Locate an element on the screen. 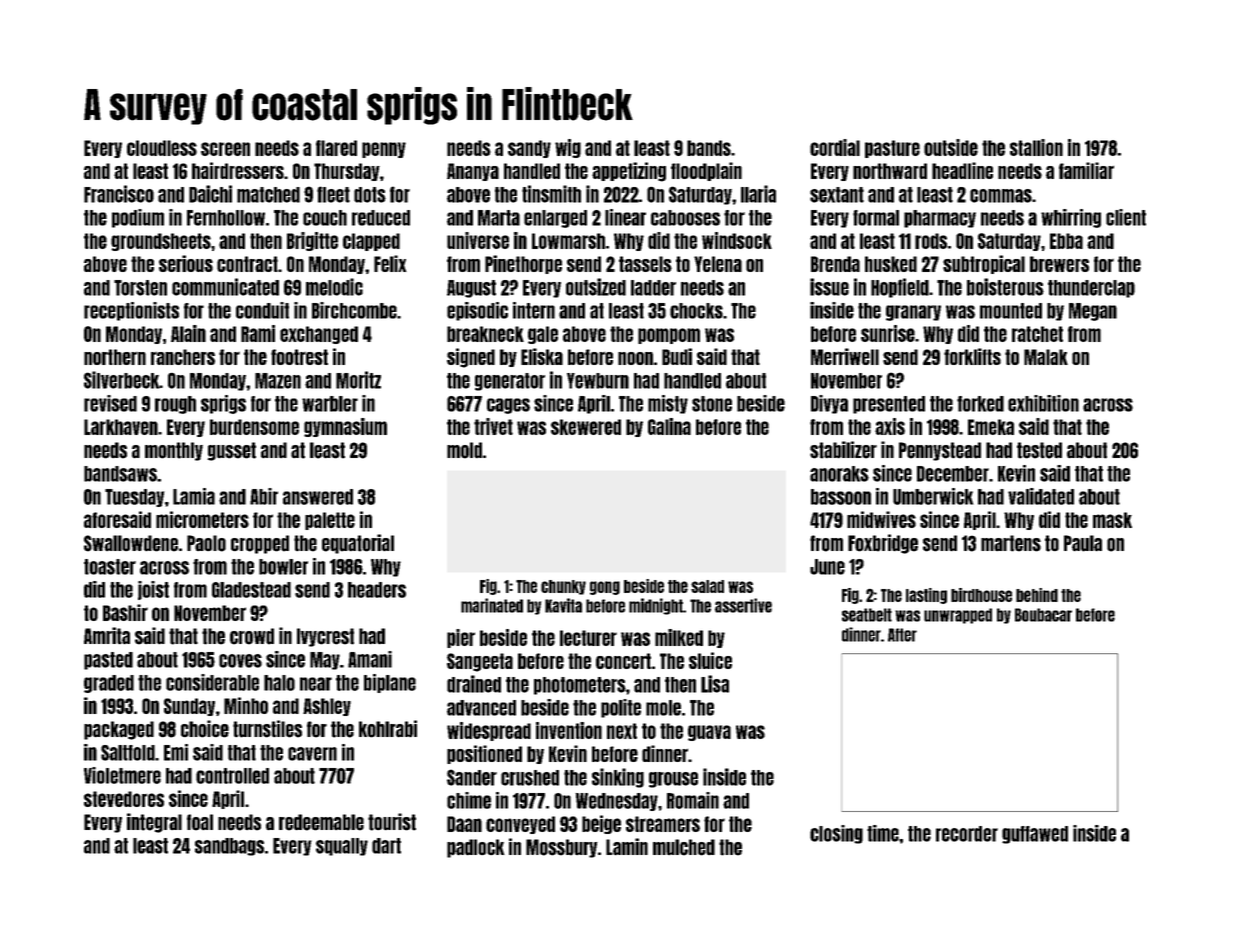 The image size is (1233, 952). bassoon is located at coordinates (841, 497).
